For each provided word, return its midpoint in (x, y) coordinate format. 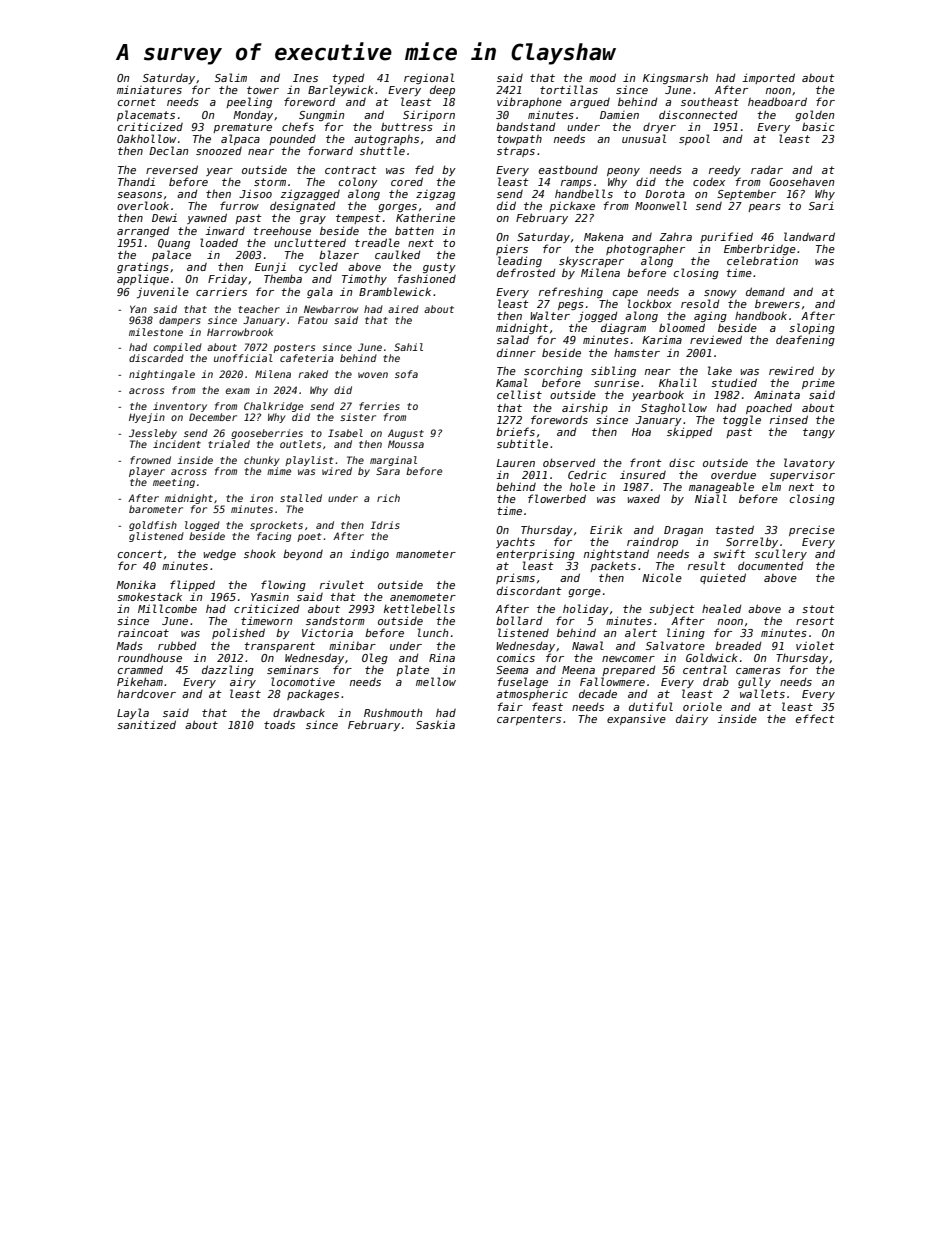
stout (818, 609)
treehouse (282, 230)
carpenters (529, 720)
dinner (516, 352)
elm (771, 486)
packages (313, 694)
